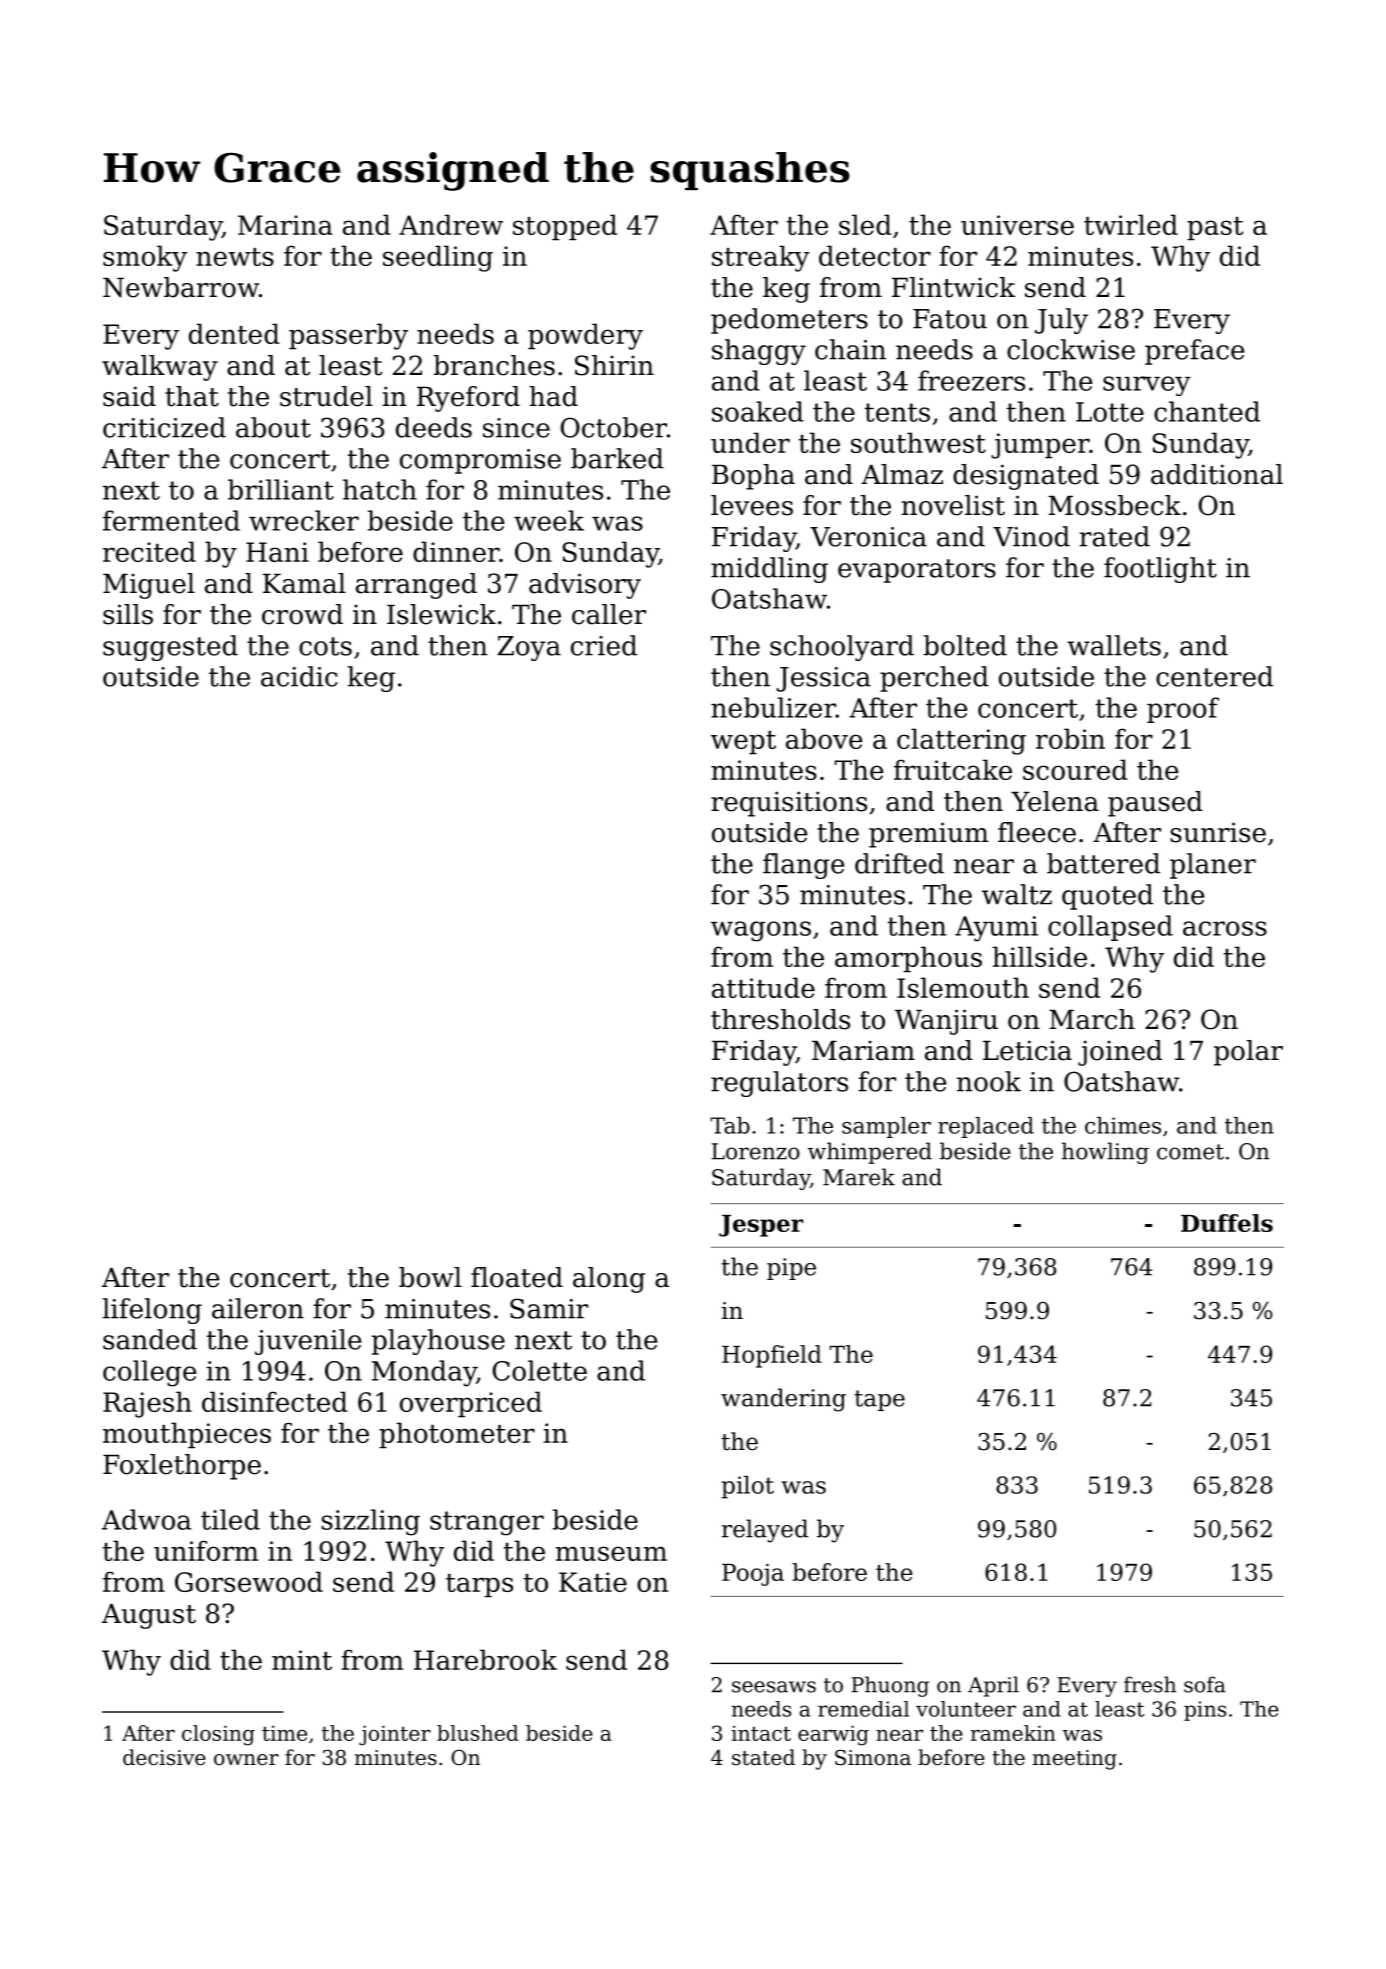 The width and height of the screenshot is (1386, 1969). I want to click on stopped, so click(565, 227).
